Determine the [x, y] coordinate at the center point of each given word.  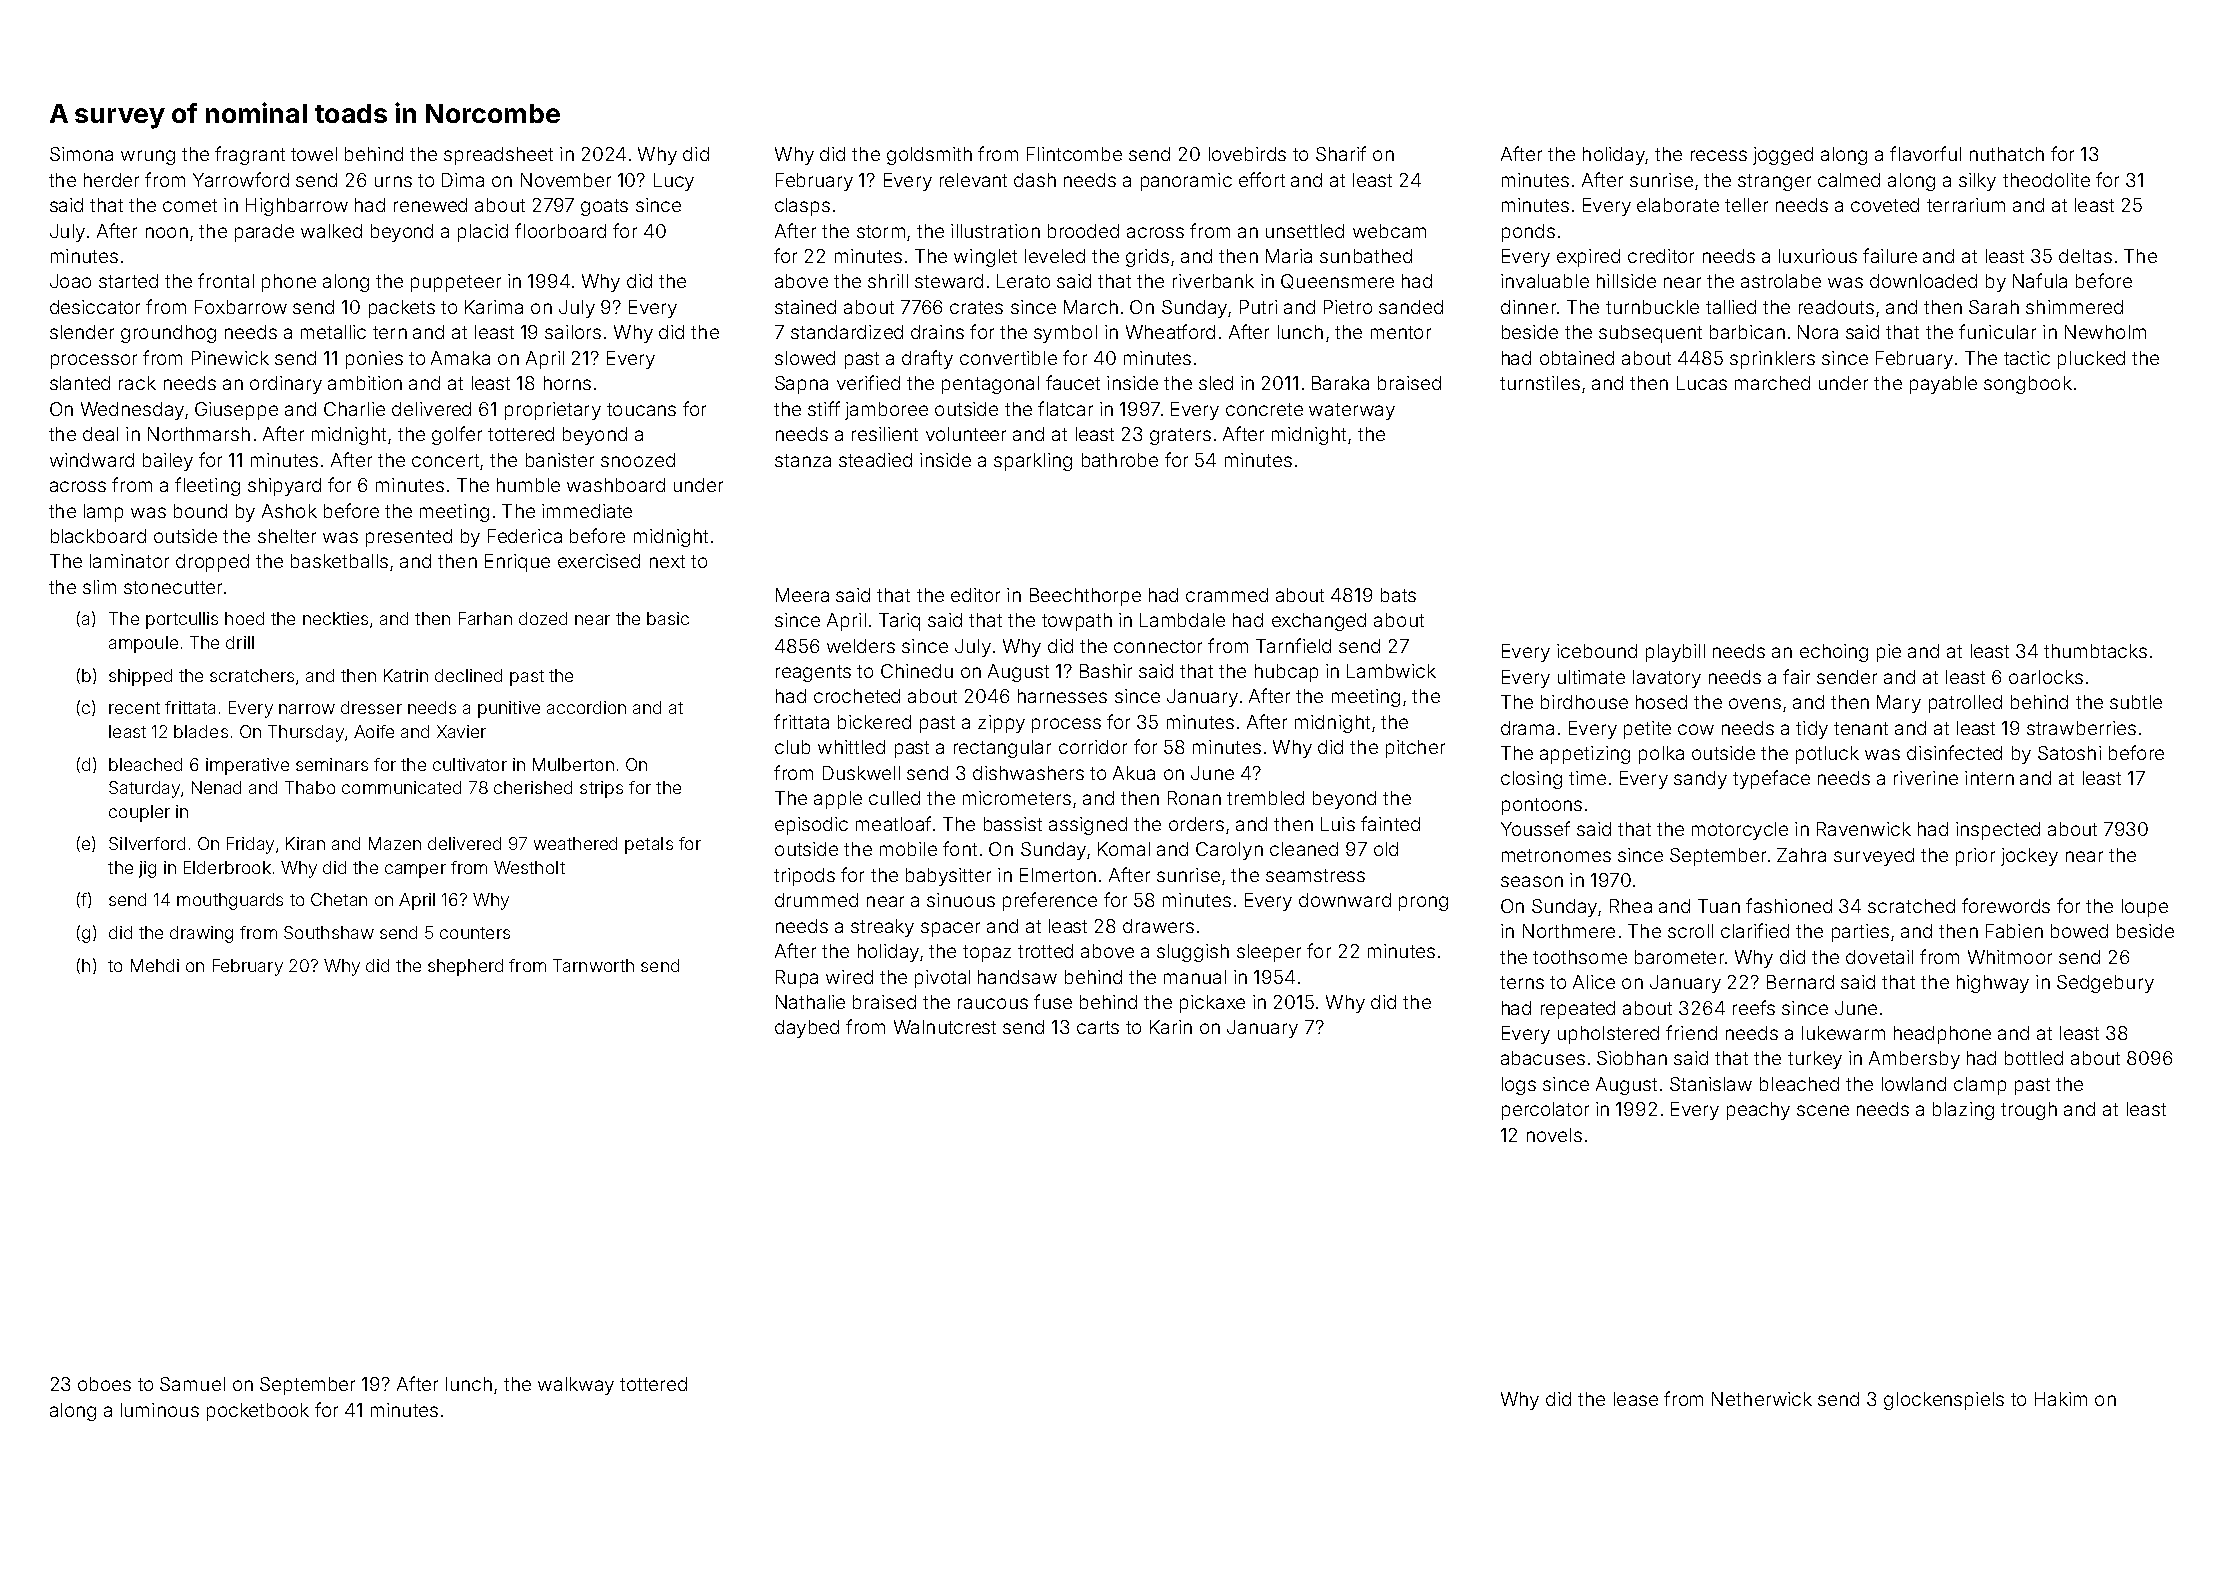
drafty [927, 359]
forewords [2006, 905]
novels [1554, 1135]
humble [528, 485]
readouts [1836, 307]
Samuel [192, 1384]
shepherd [465, 967]
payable [1943, 385]
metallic [333, 332]
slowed [805, 358]
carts [1098, 1027]
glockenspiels [1944, 1401]
